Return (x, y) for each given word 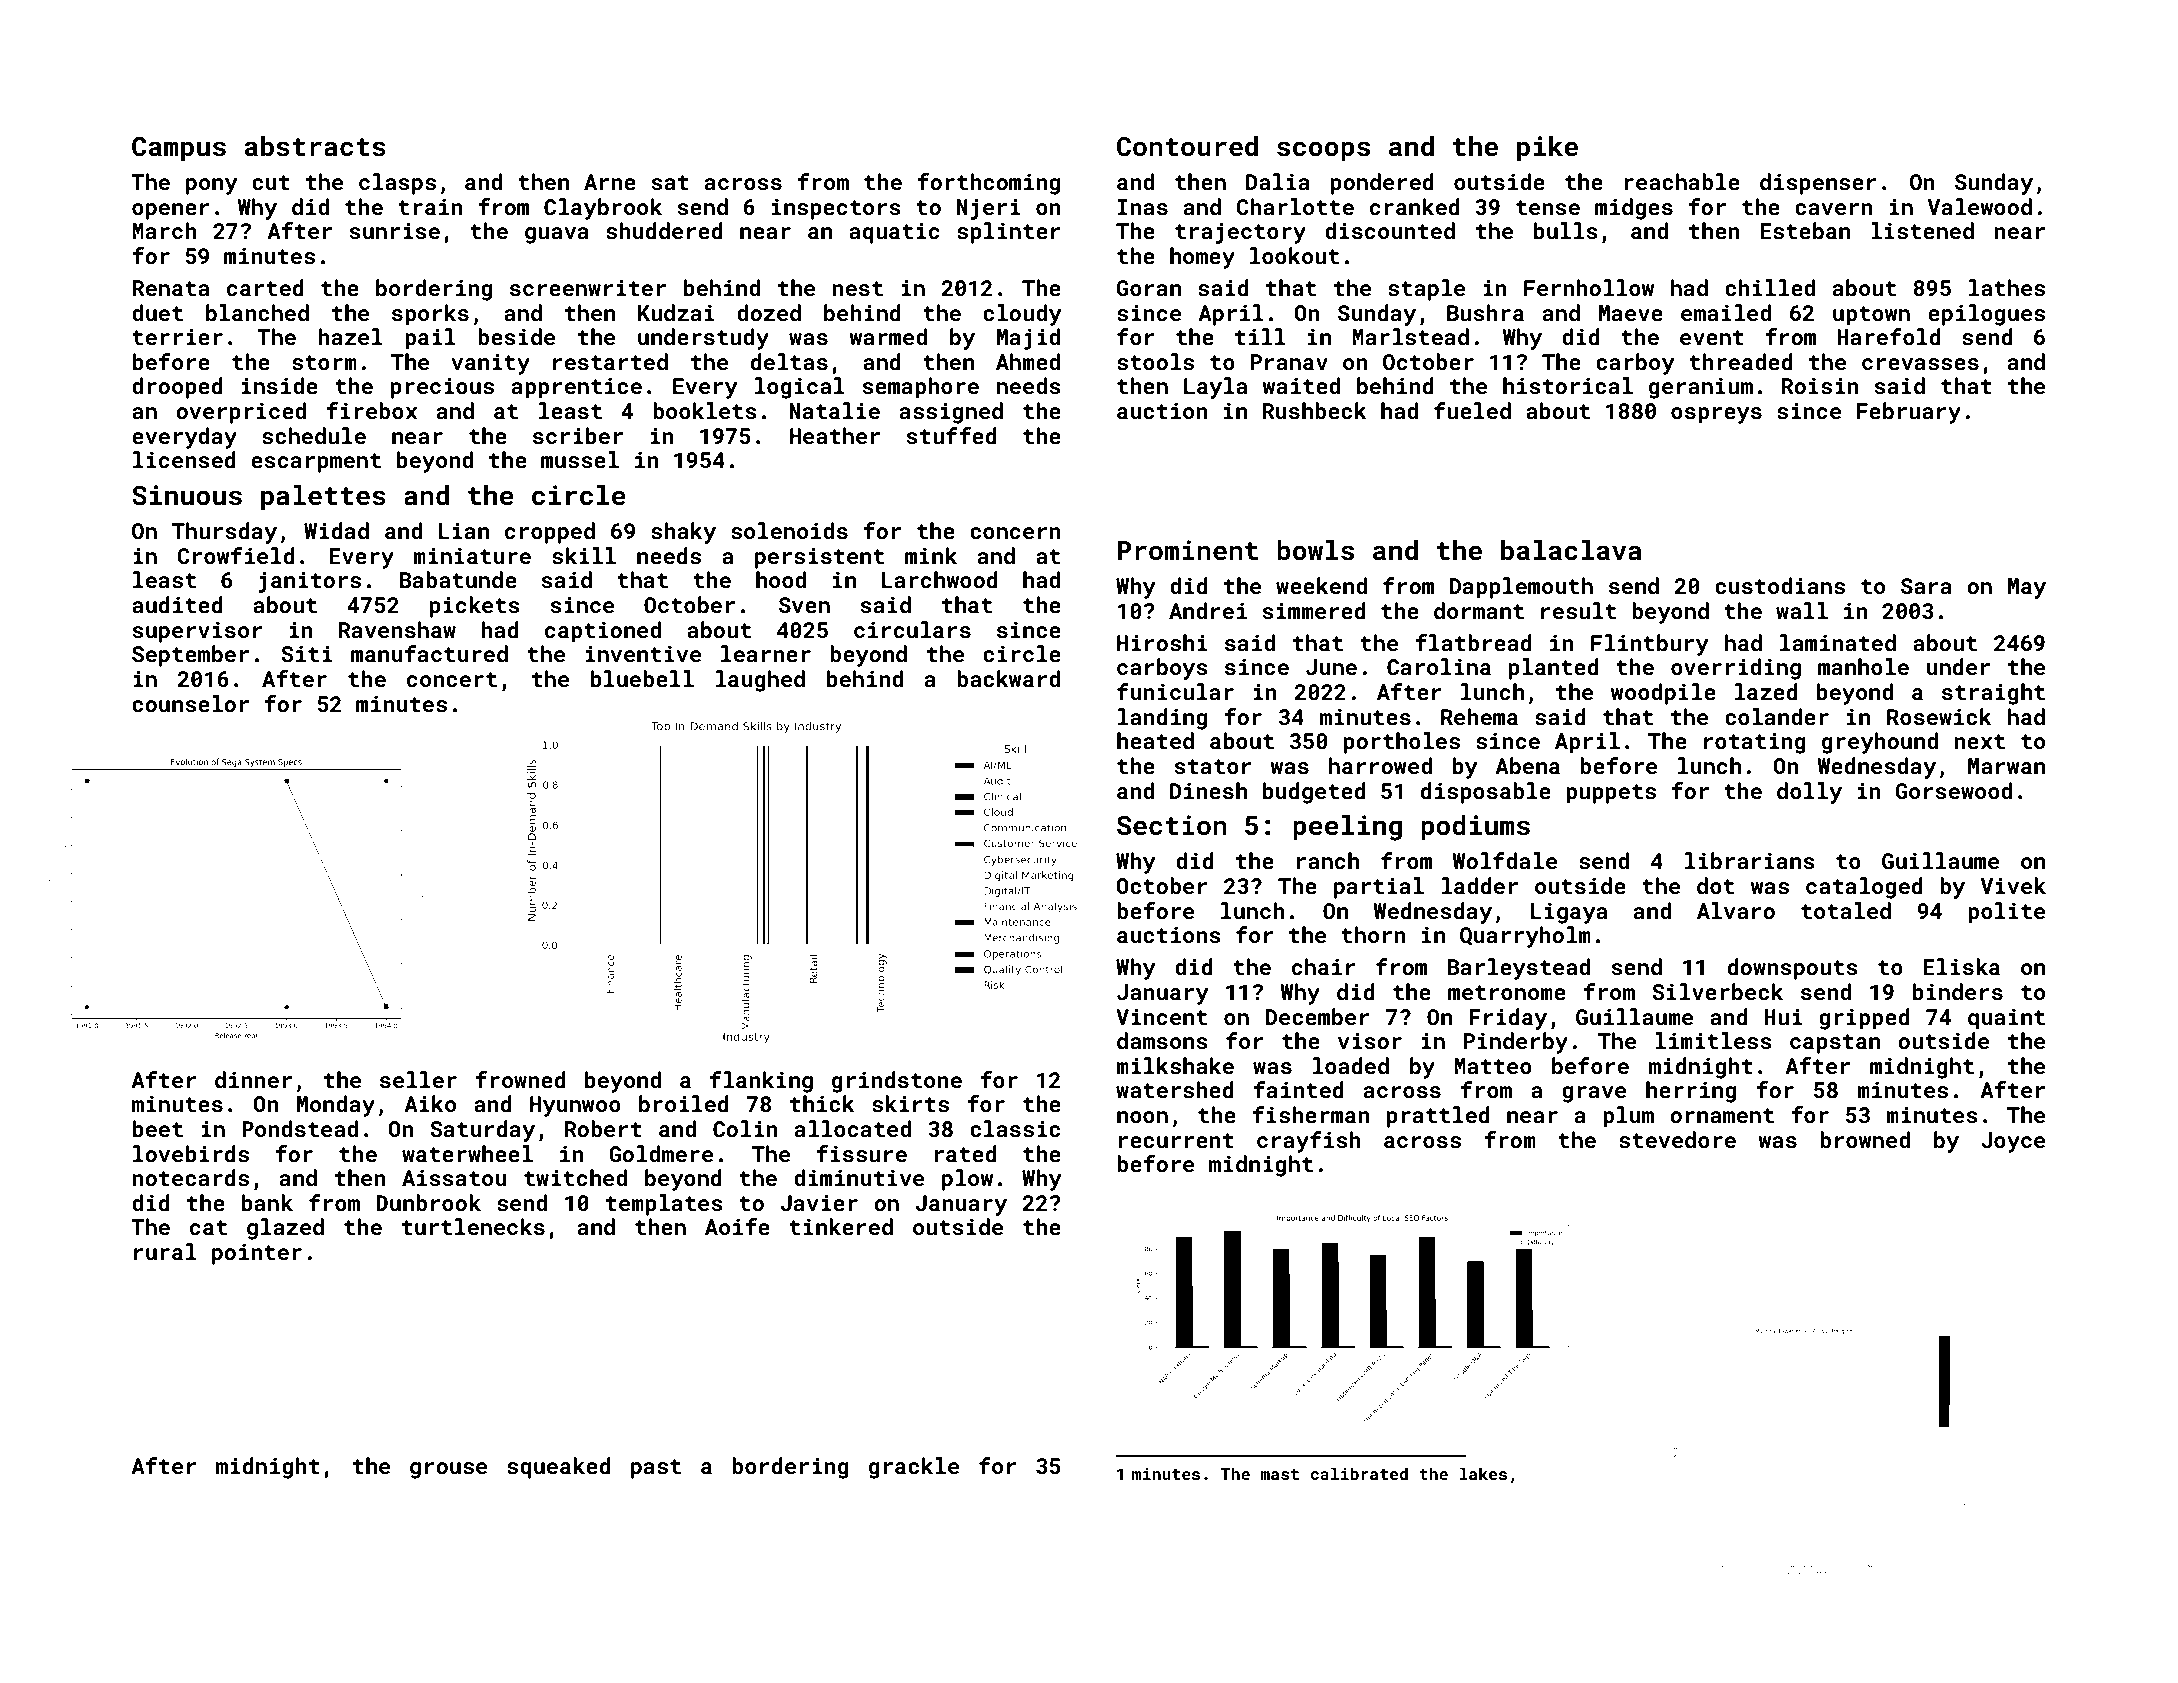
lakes (1483, 1473)
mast (1280, 1474)
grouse (448, 1470)
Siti (306, 654)
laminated (1838, 642)
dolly (1809, 793)
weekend (1321, 585)
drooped (177, 388)
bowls (1315, 550)
